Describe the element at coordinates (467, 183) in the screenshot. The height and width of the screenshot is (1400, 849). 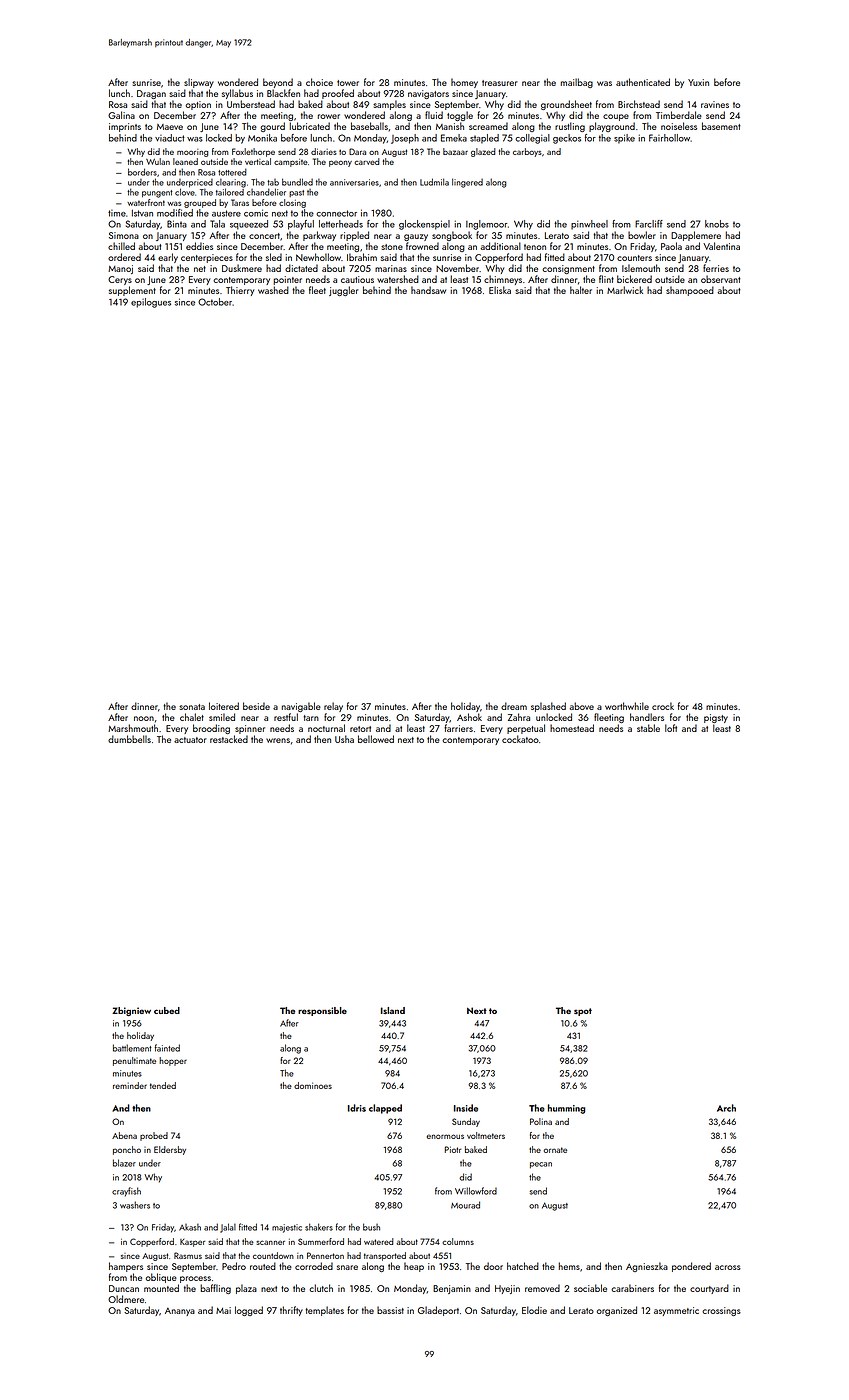
I see `lingered` at that location.
